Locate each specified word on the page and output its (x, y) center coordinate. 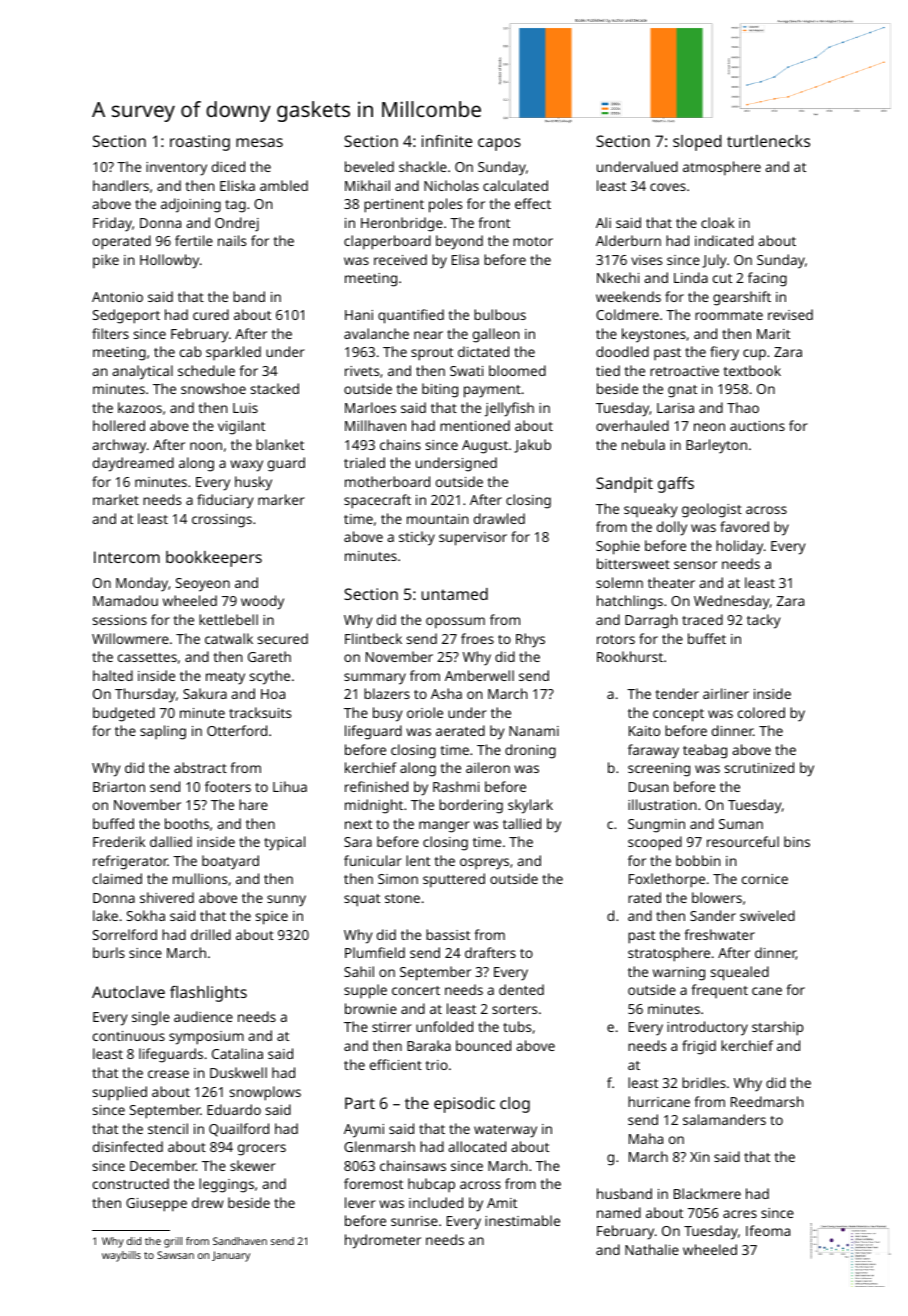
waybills (121, 1256)
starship (778, 1028)
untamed (455, 594)
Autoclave (128, 992)
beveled (369, 166)
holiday (739, 547)
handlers (121, 185)
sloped (697, 143)
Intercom (127, 557)
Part (360, 1103)
